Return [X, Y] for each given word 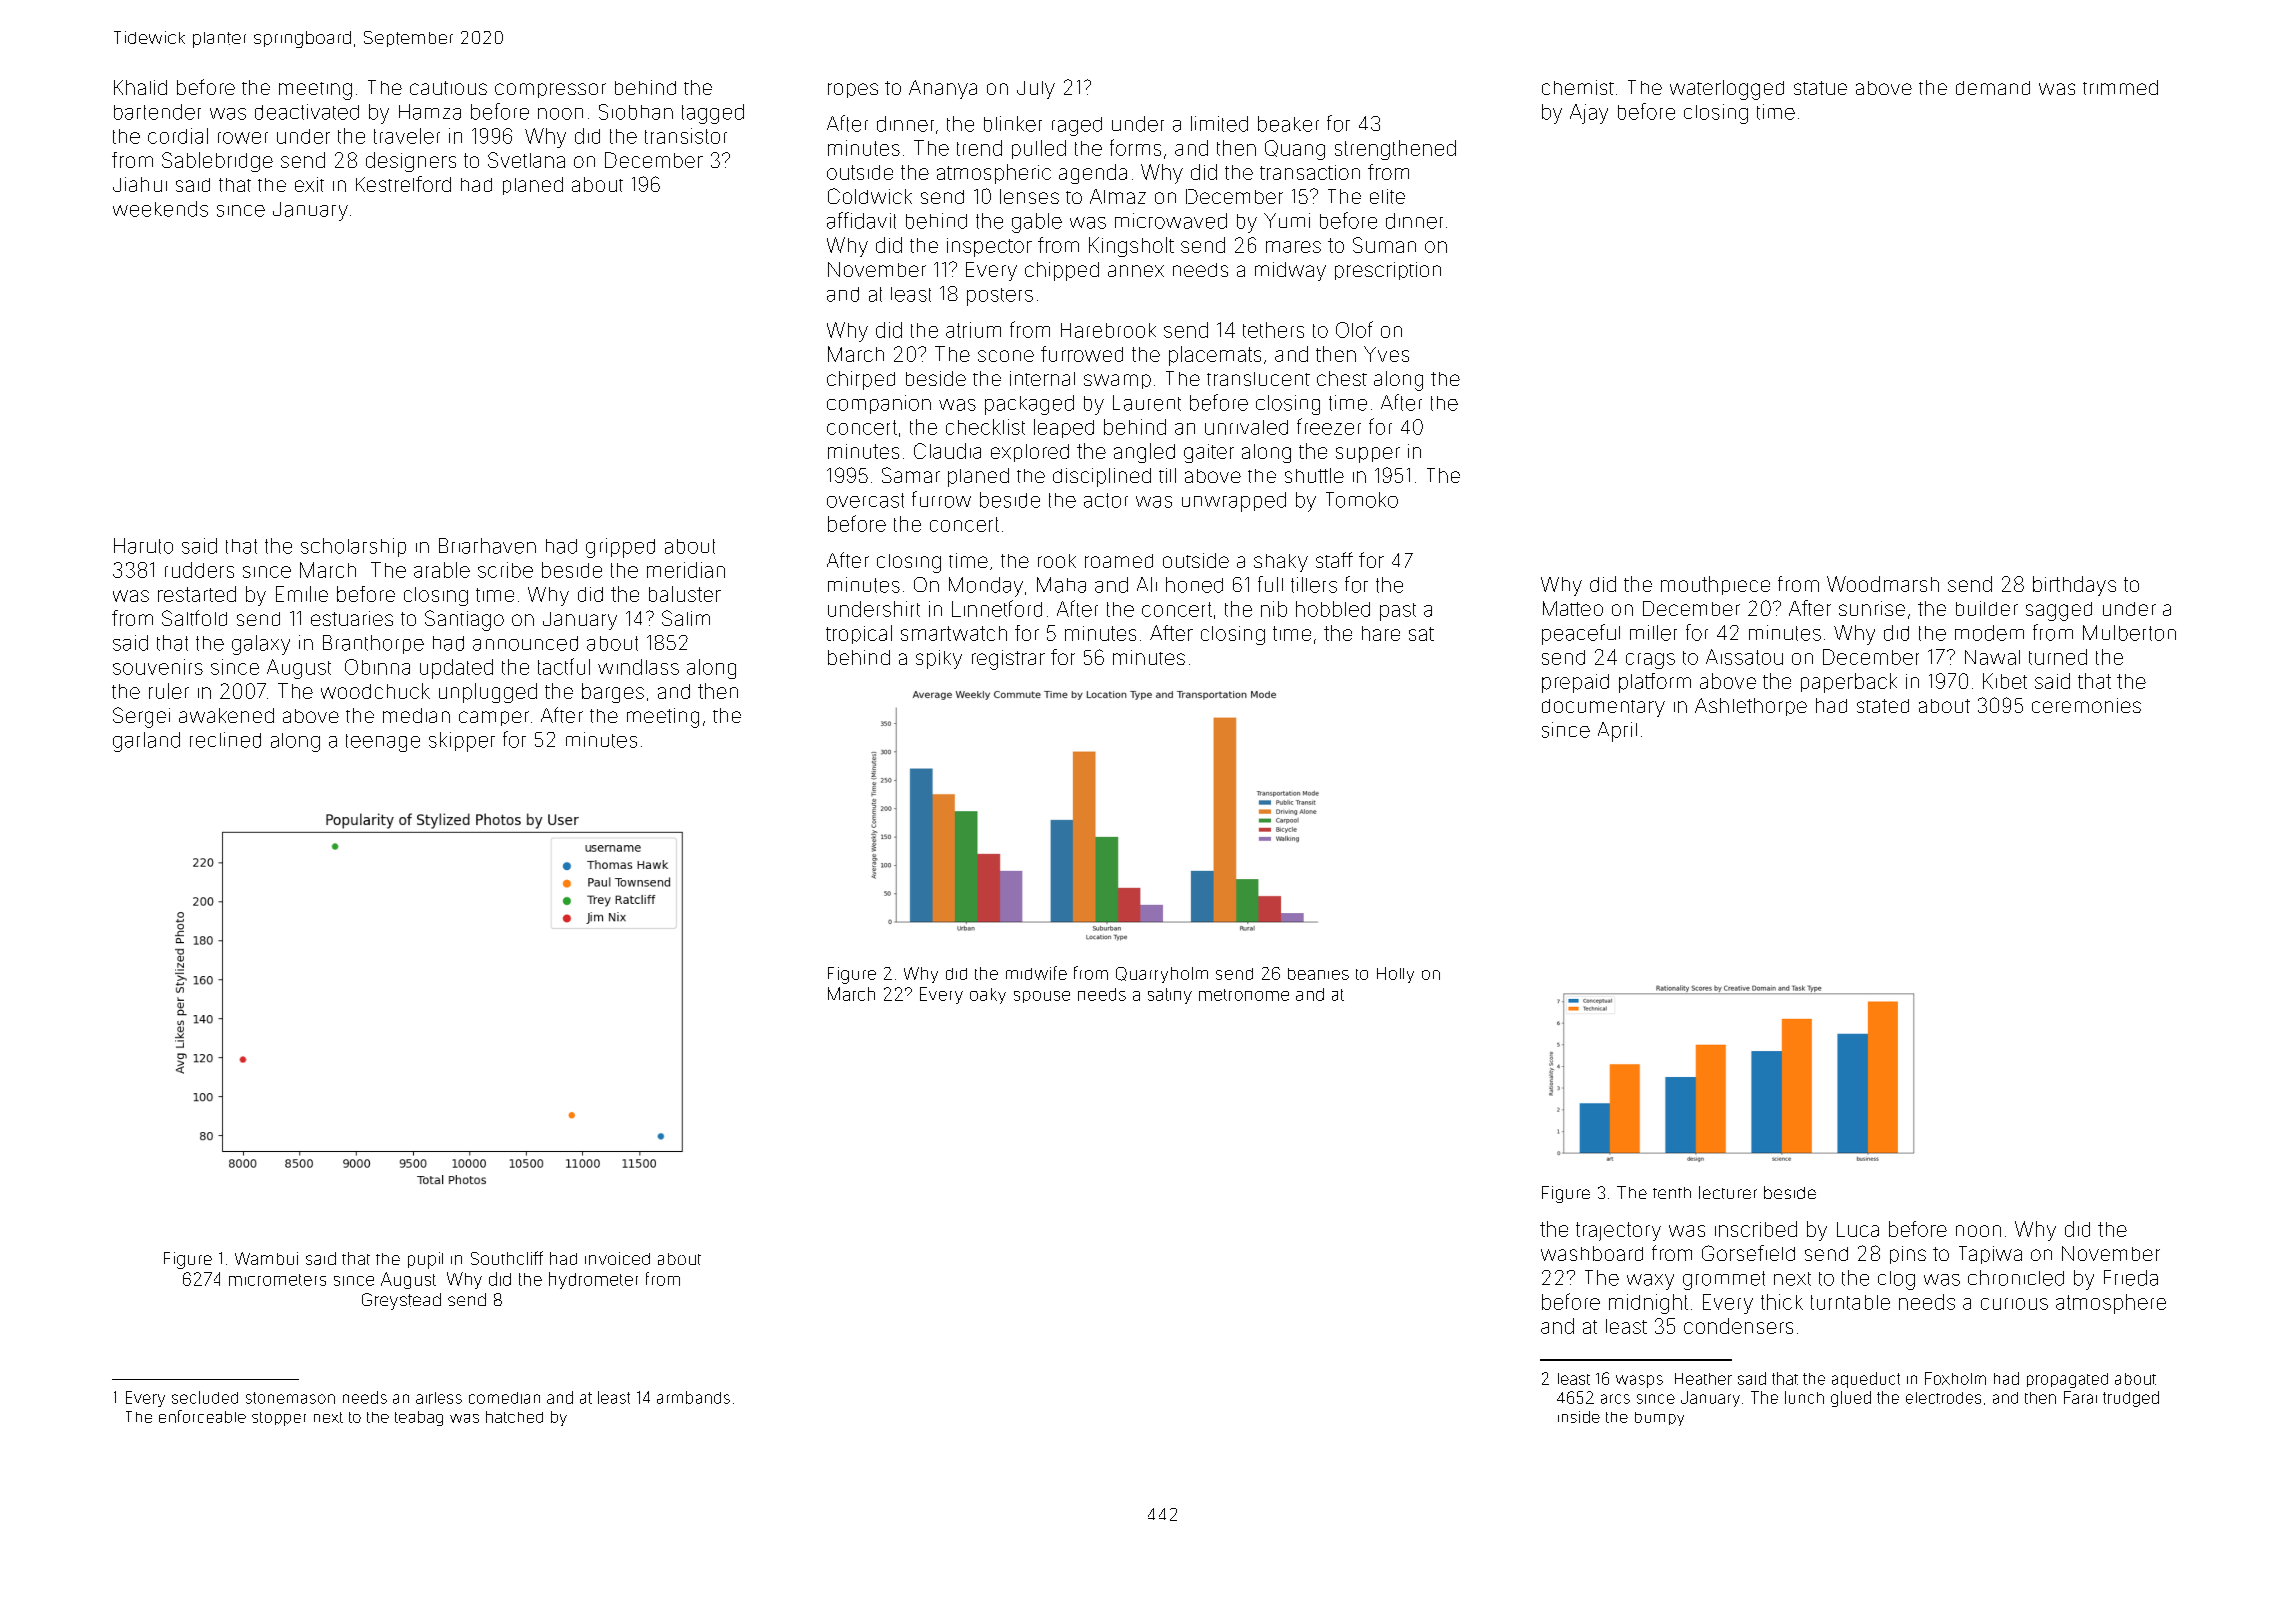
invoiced [617, 1258]
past [1398, 612]
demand [1993, 88]
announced [525, 643]
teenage [383, 743]
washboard [1592, 1253]
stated [1883, 706]
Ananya [943, 89]
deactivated [307, 112]
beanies [1318, 974]
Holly [1395, 975]
